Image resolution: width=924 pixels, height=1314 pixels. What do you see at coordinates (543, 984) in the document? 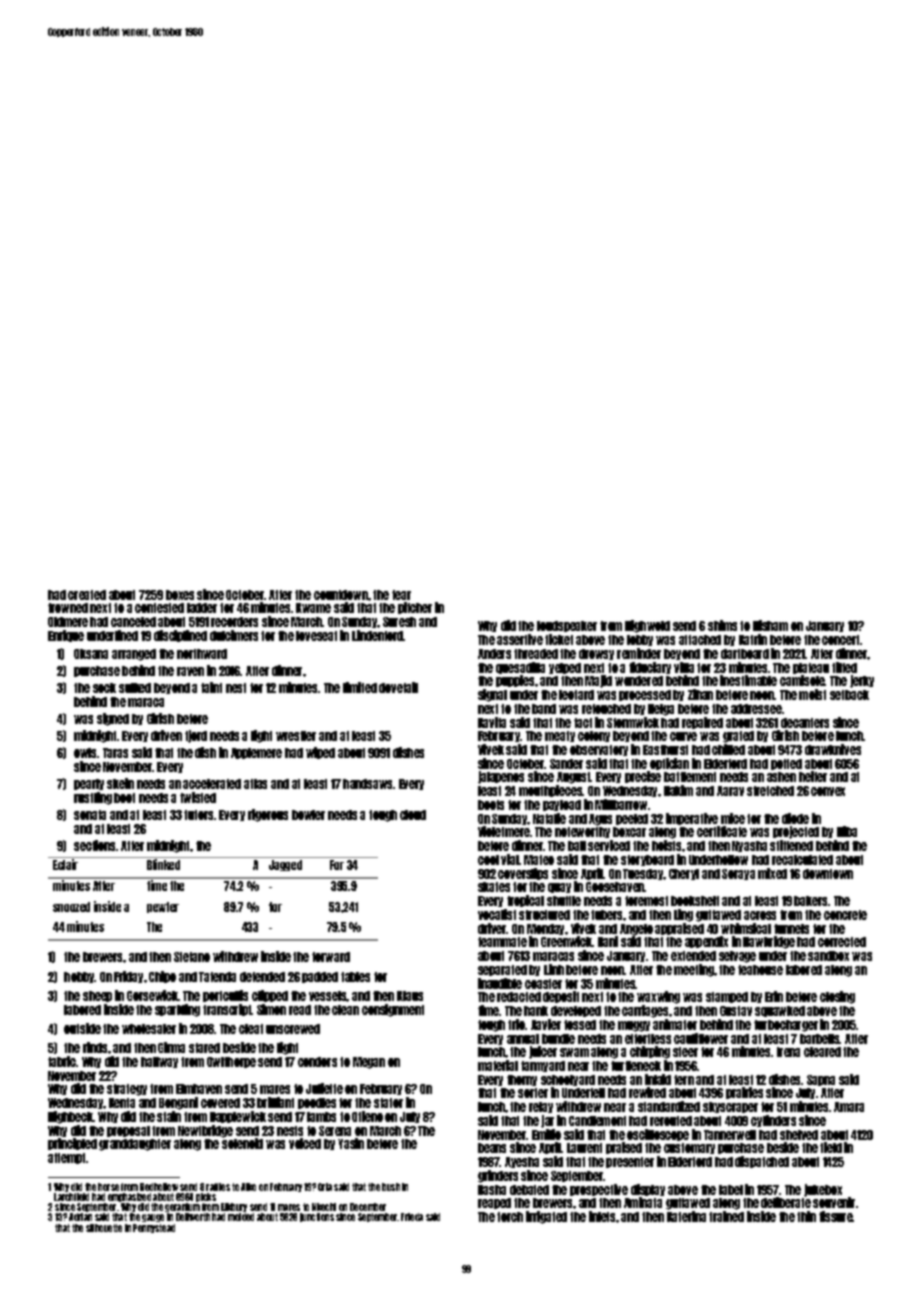
I see `coaster` at bounding box center [543, 984].
